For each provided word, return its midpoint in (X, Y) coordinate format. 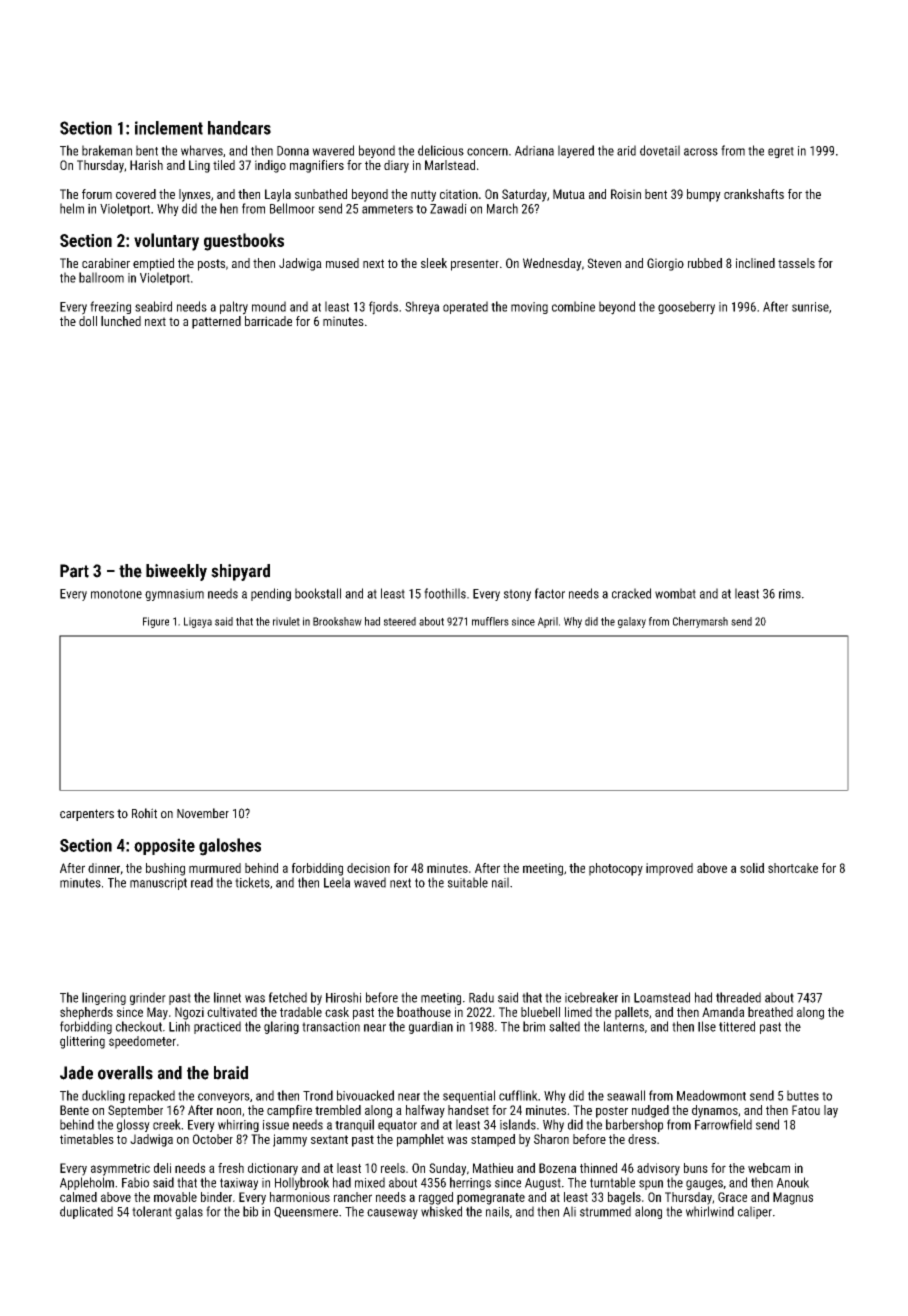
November (203, 813)
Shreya (422, 308)
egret (781, 152)
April (548, 622)
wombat (675, 593)
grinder (148, 998)
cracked (631, 593)
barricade (268, 321)
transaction (331, 1027)
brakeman (107, 150)
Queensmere (306, 1212)
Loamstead (662, 997)
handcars (239, 128)
